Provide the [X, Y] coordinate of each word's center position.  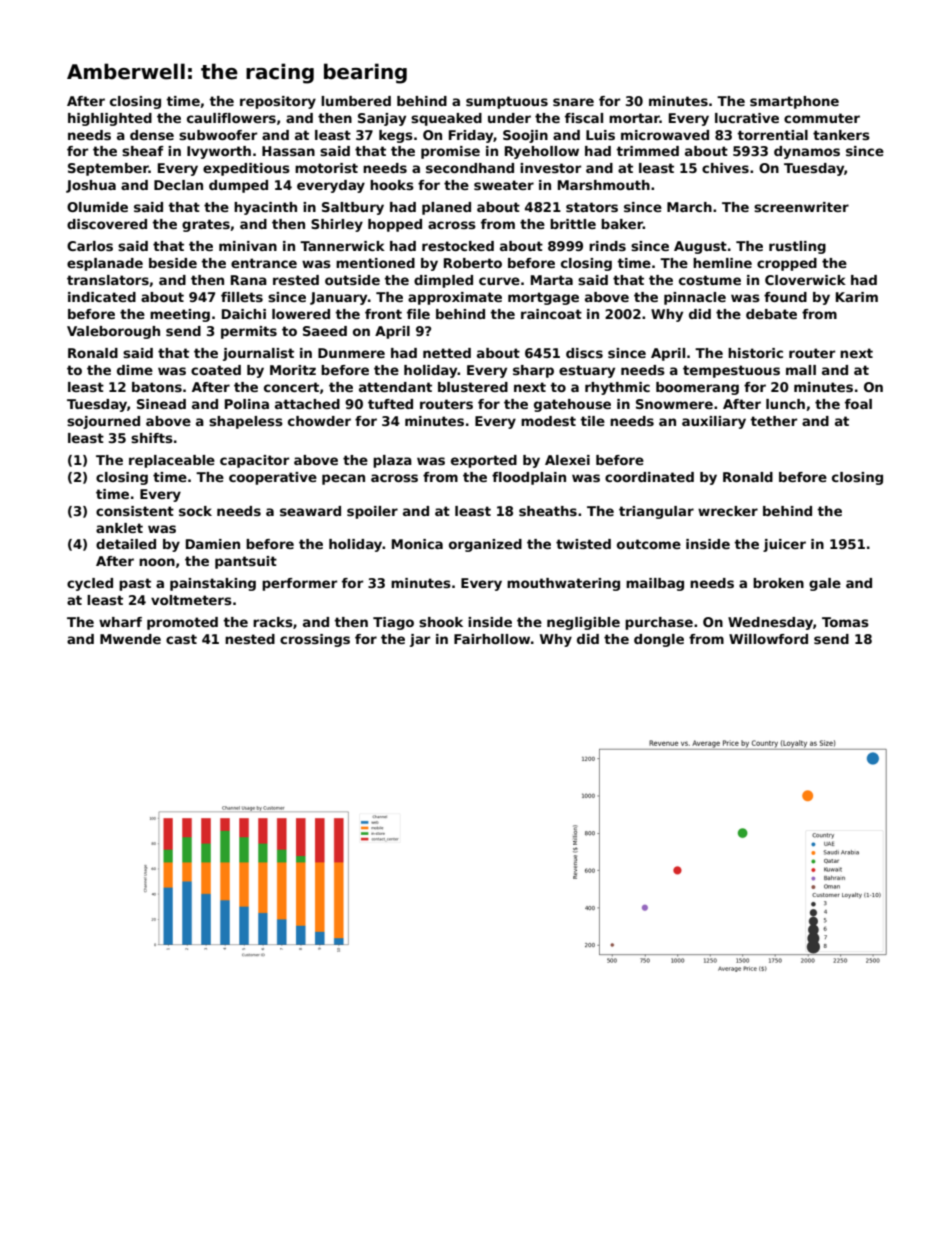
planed [446, 208]
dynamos [807, 152]
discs [584, 353]
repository [278, 102]
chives [725, 168]
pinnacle [695, 298]
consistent [135, 511]
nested [250, 639]
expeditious [246, 169]
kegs [396, 136]
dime [135, 370]
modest [548, 421]
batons [157, 387]
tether [773, 421]
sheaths [548, 511]
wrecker [728, 511]
